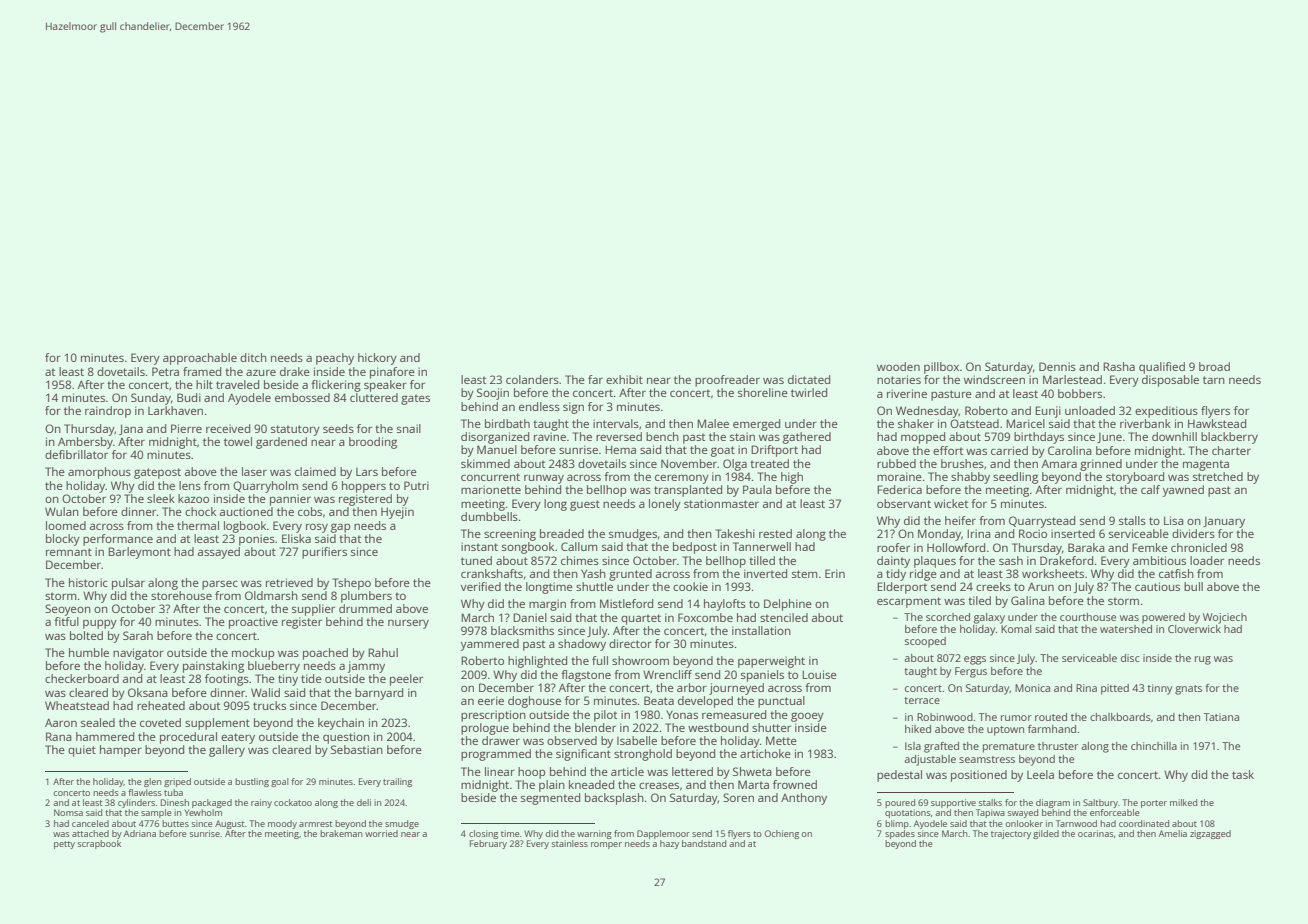  I want to click on trucks, so click(269, 705).
